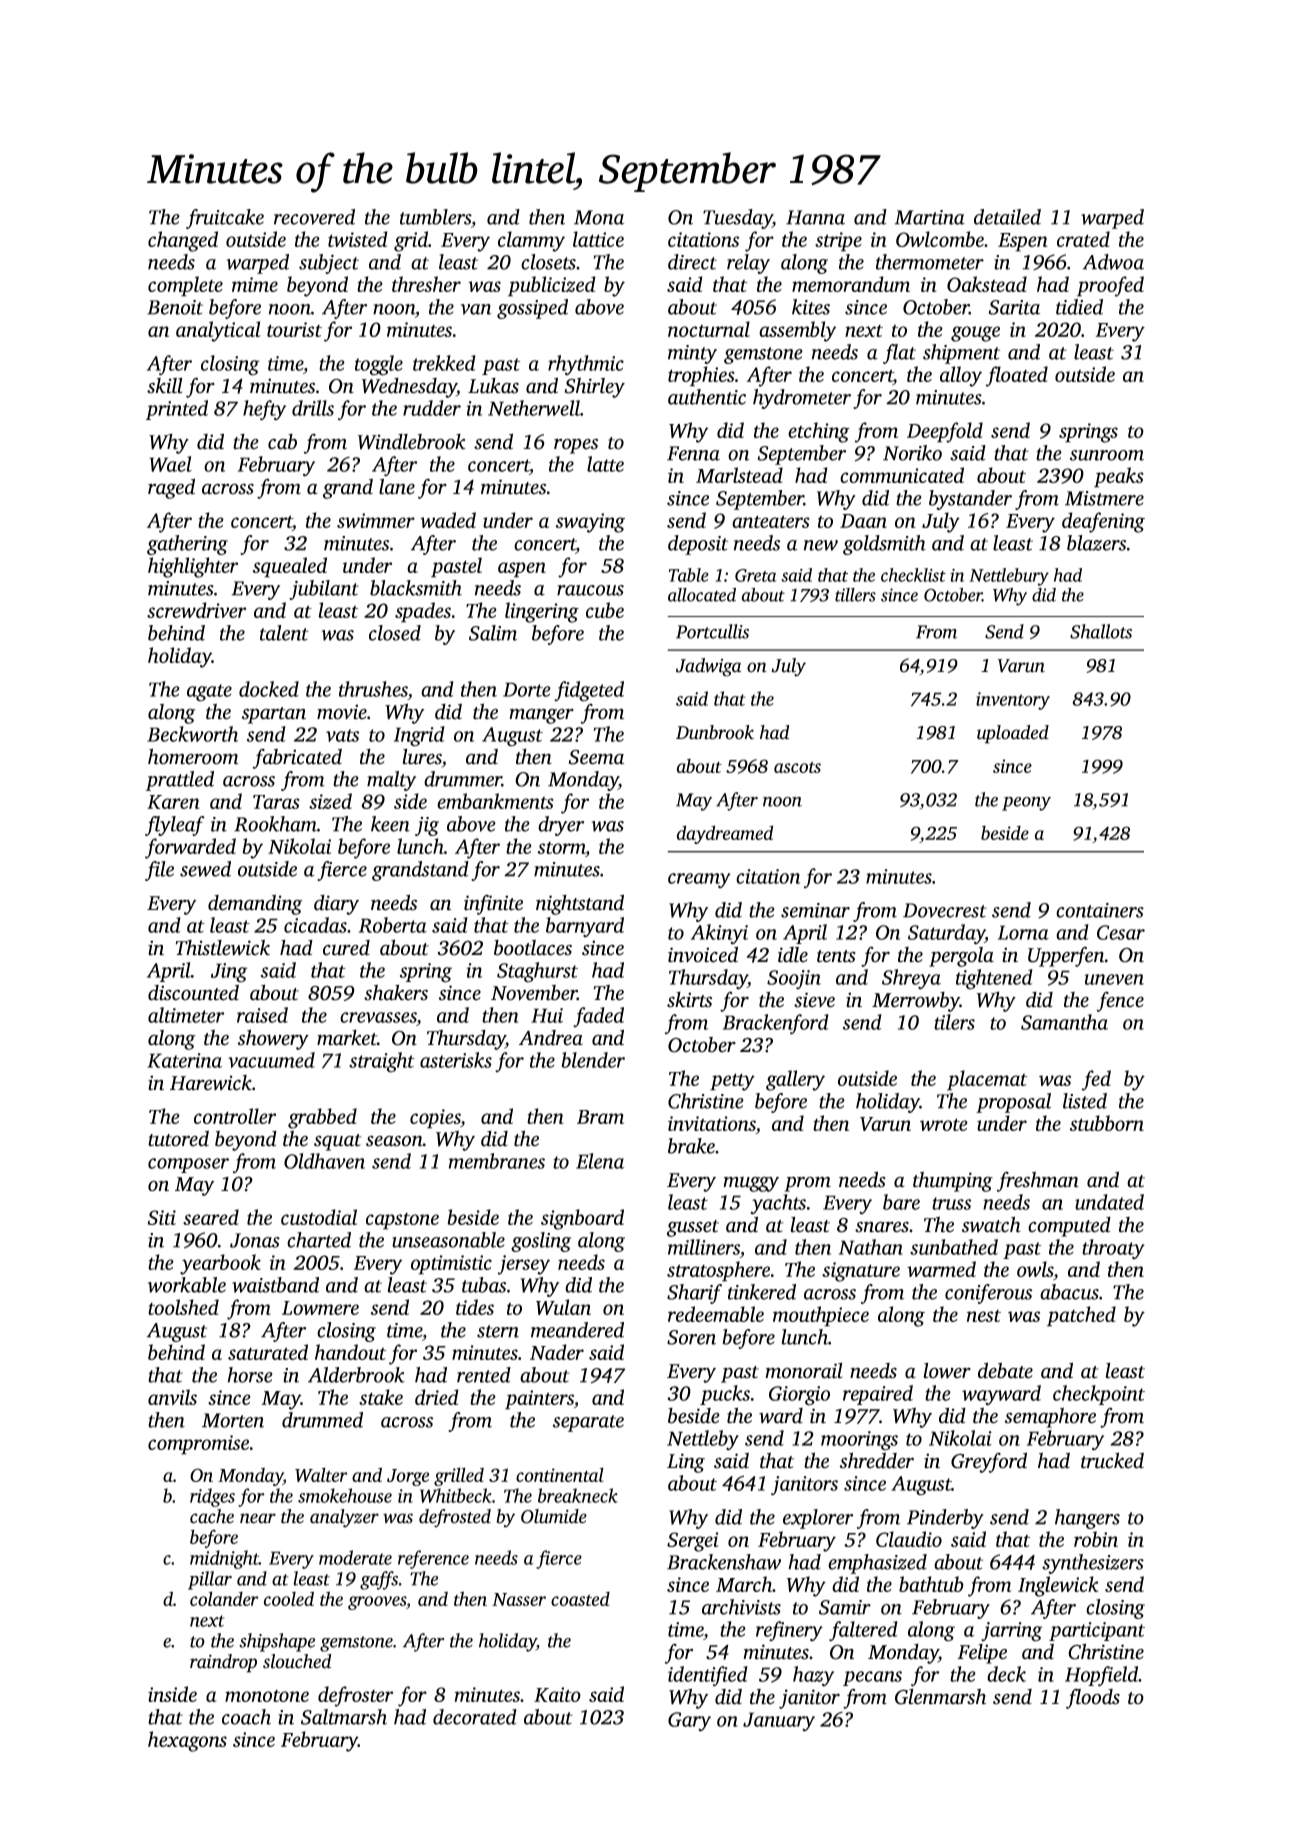 The image size is (1292, 1828). Describe the element at coordinates (225, 219) in the image. I see `fruitcake` at that location.
